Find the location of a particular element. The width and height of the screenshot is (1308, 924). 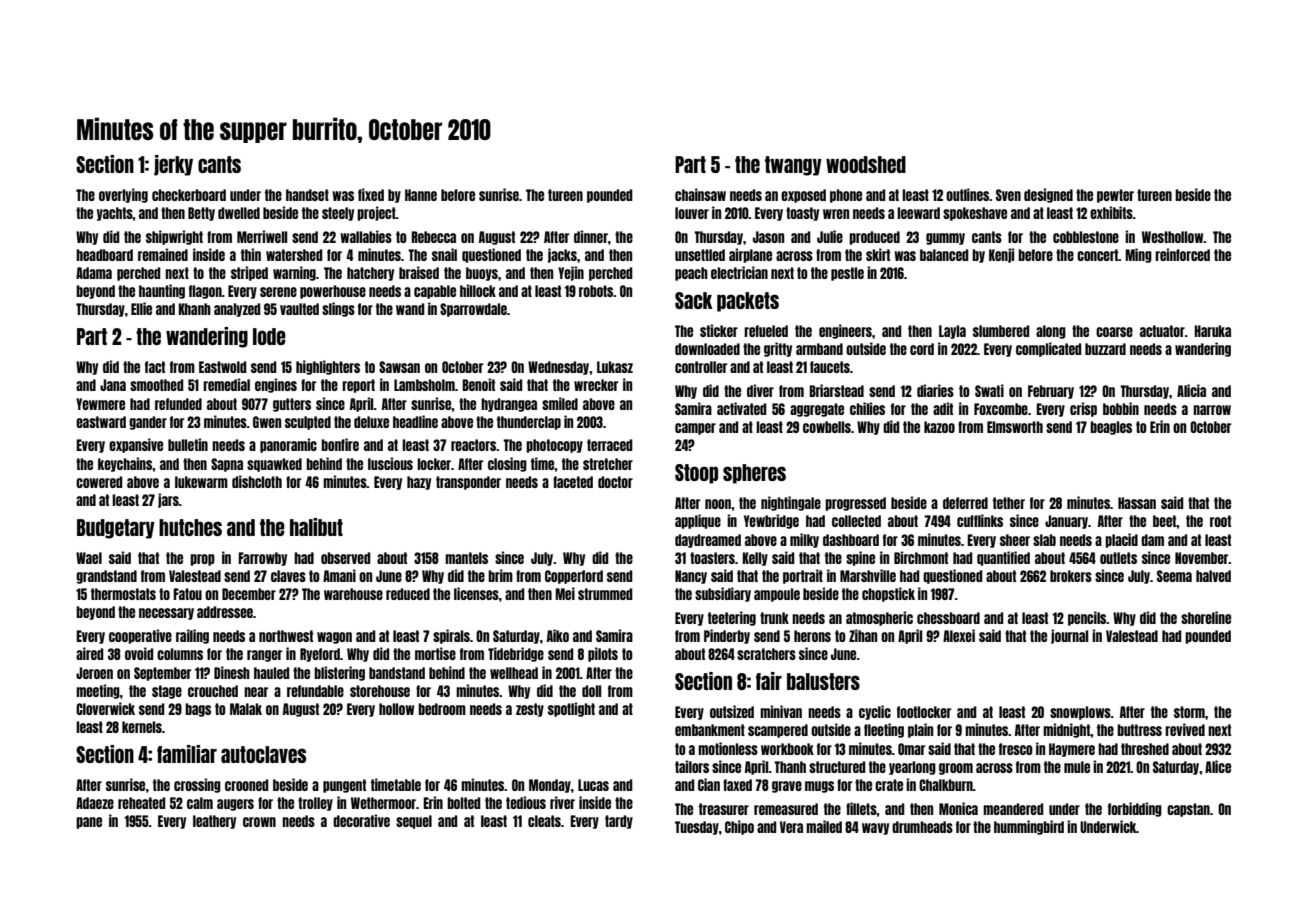

tardy is located at coordinates (619, 822).
